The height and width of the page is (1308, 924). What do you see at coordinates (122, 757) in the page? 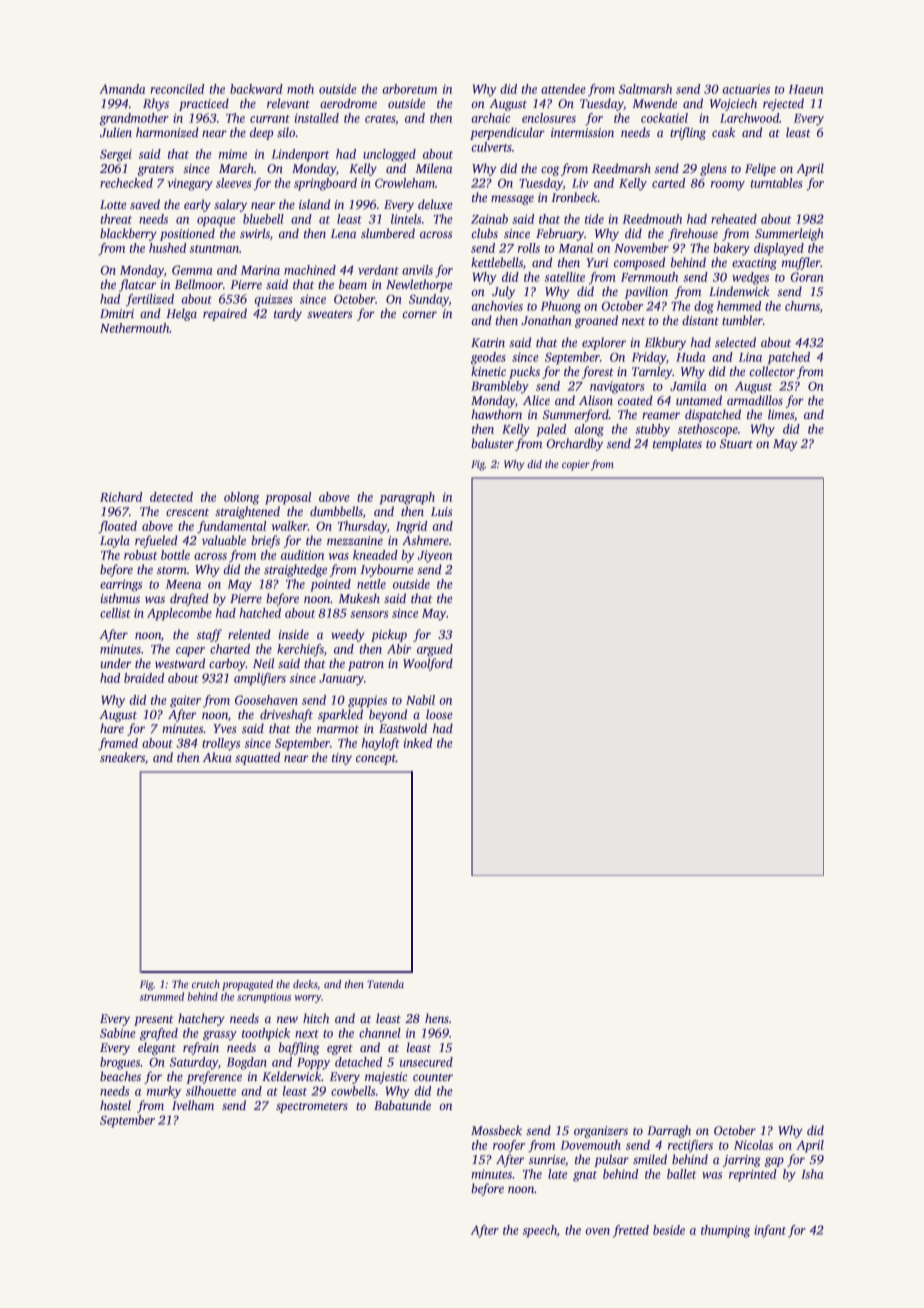
I see `sneakers` at bounding box center [122, 757].
